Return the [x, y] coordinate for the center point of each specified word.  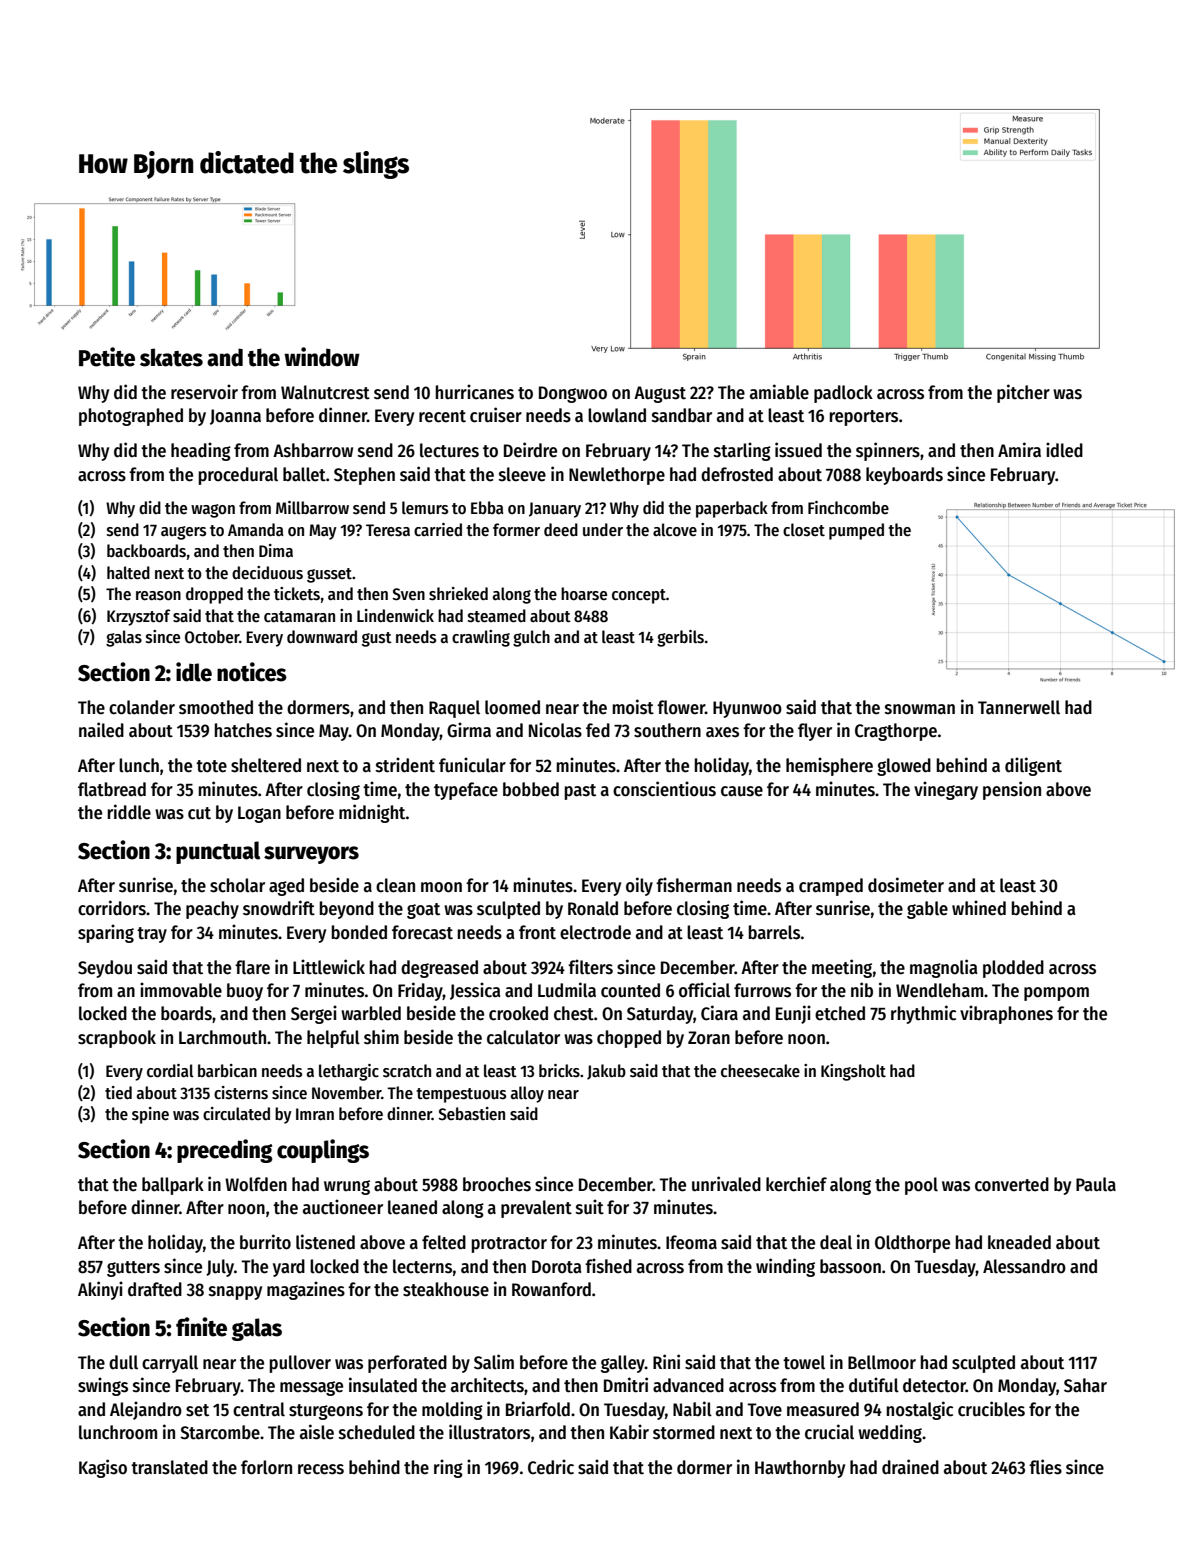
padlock [843, 394]
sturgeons [326, 1412]
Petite [107, 357]
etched [840, 1013]
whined [979, 908]
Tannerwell [1019, 707]
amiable [779, 392]
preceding [225, 1151]
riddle [129, 812]
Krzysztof [138, 617]
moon [441, 887]
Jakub [606, 1072]
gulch [531, 638]
